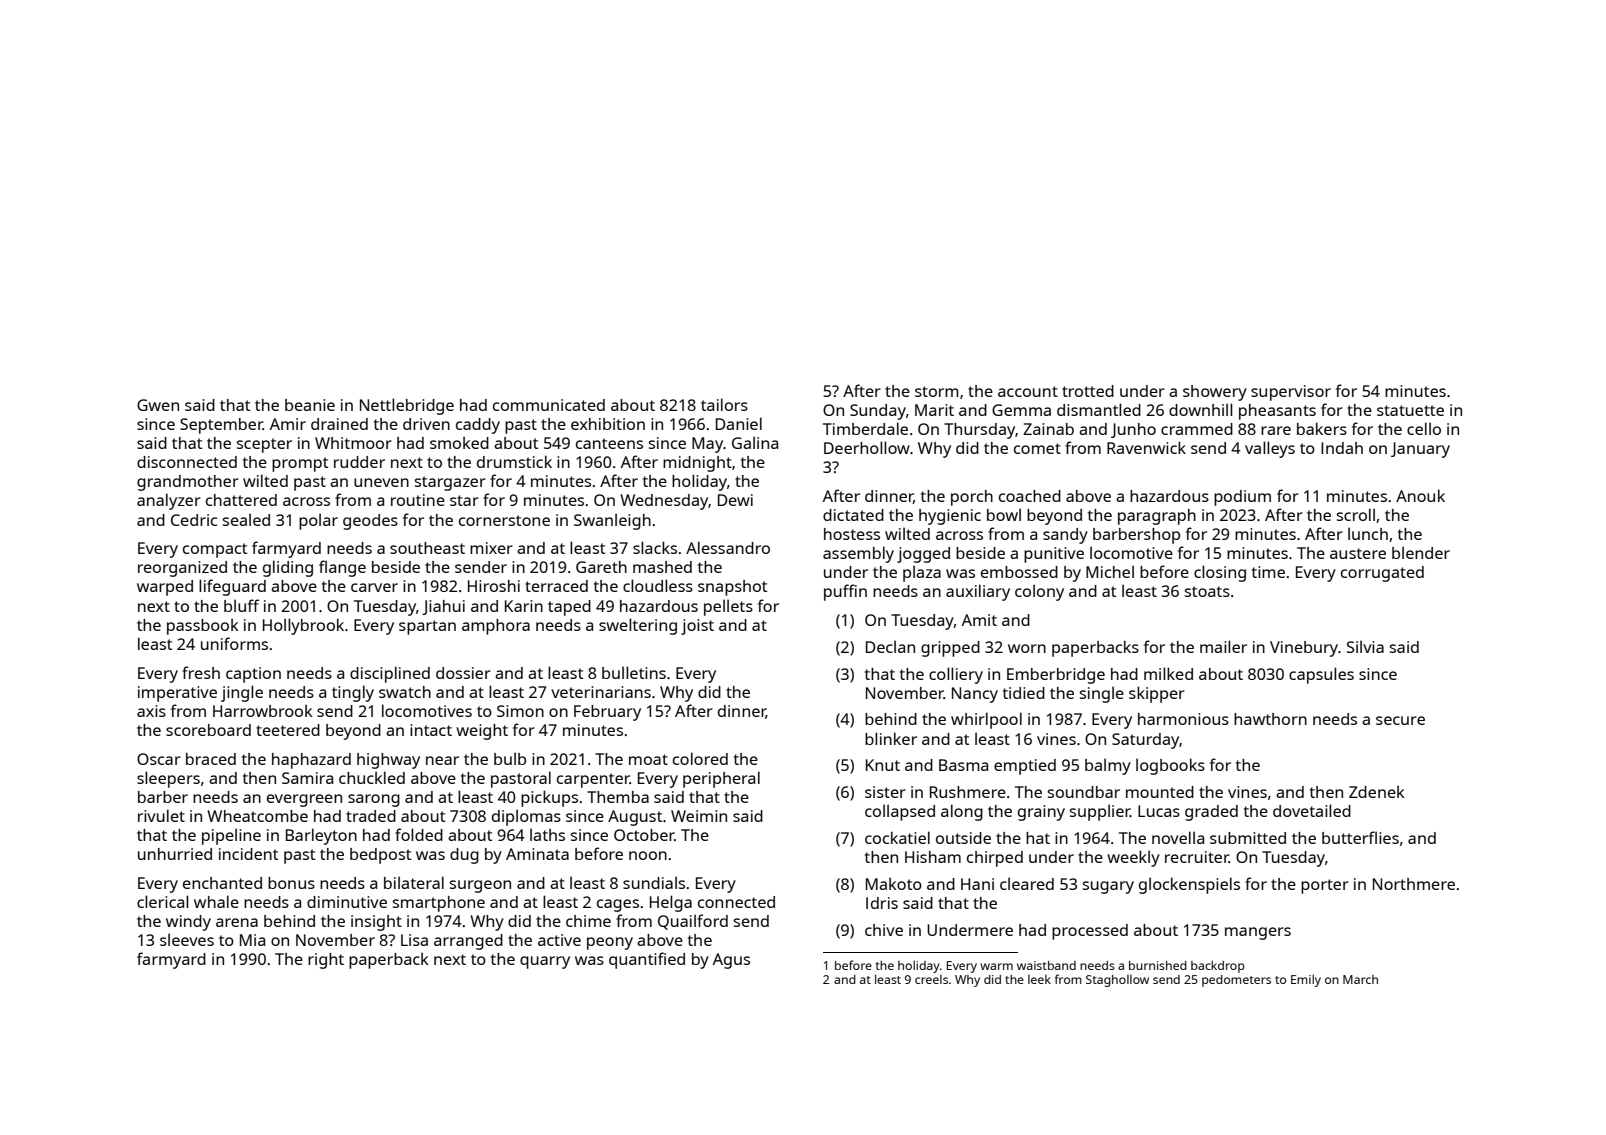 The image size is (1606, 1135). Describe the element at coordinates (1410, 410) in the screenshot. I see `statuette` at that location.
